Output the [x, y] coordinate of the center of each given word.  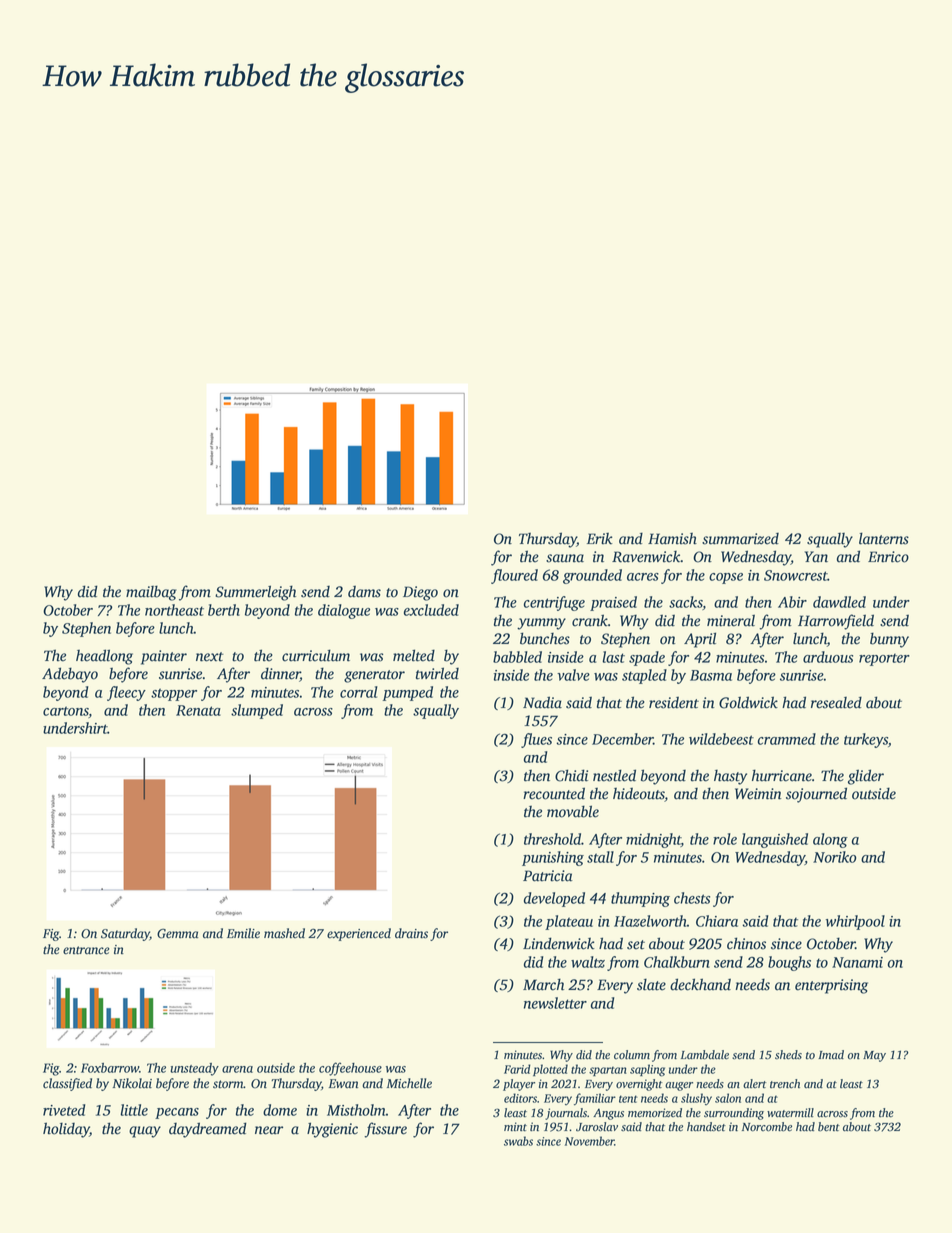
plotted [550, 1070]
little [134, 1110]
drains [411, 933]
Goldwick [748, 702]
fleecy [126, 693]
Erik [600, 538]
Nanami [857, 962]
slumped [257, 711]
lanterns [884, 538]
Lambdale [705, 1055]
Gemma [177, 933]
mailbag [151, 593]
